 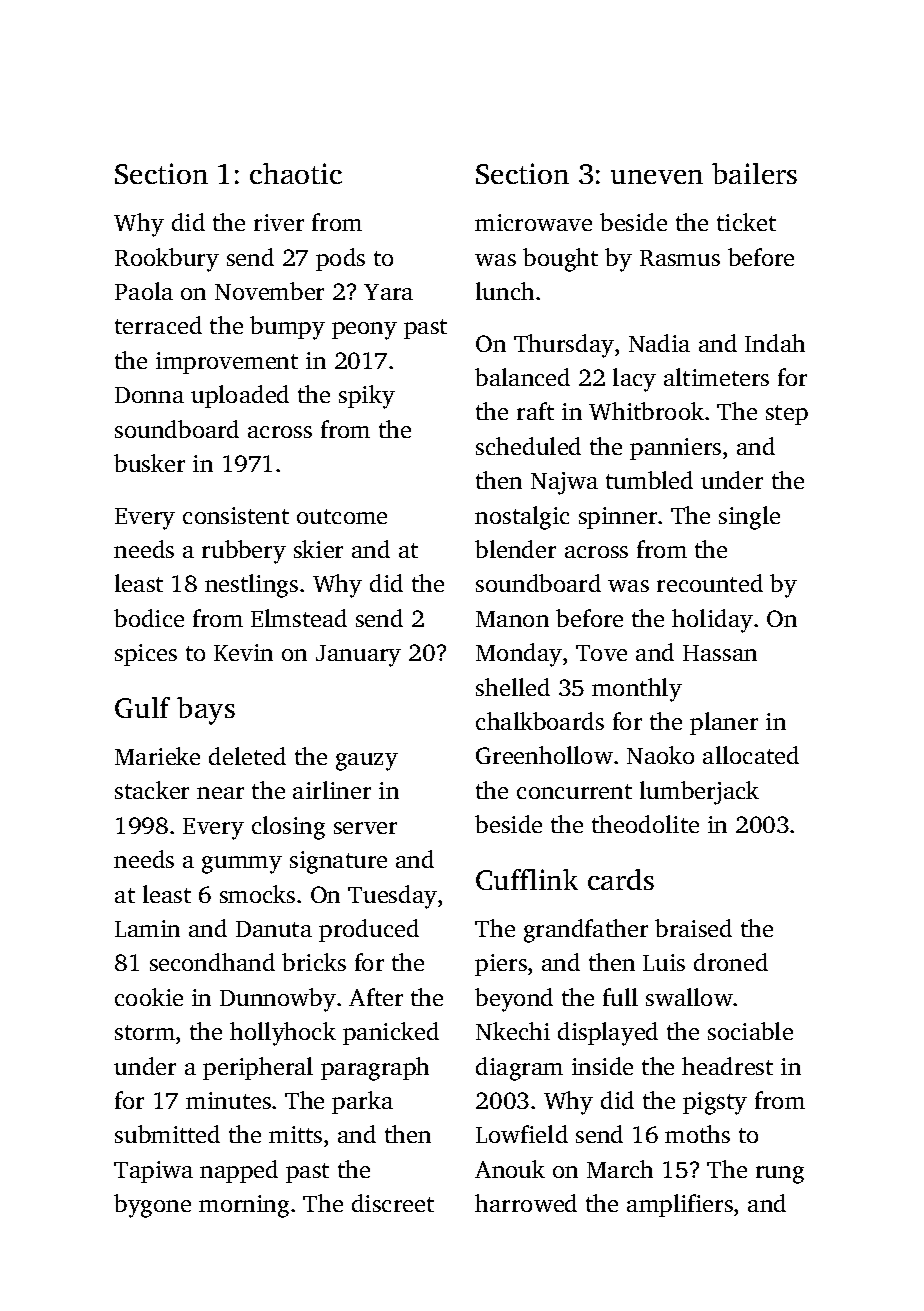 I want to click on shelled, so click(x=513, y=687).
